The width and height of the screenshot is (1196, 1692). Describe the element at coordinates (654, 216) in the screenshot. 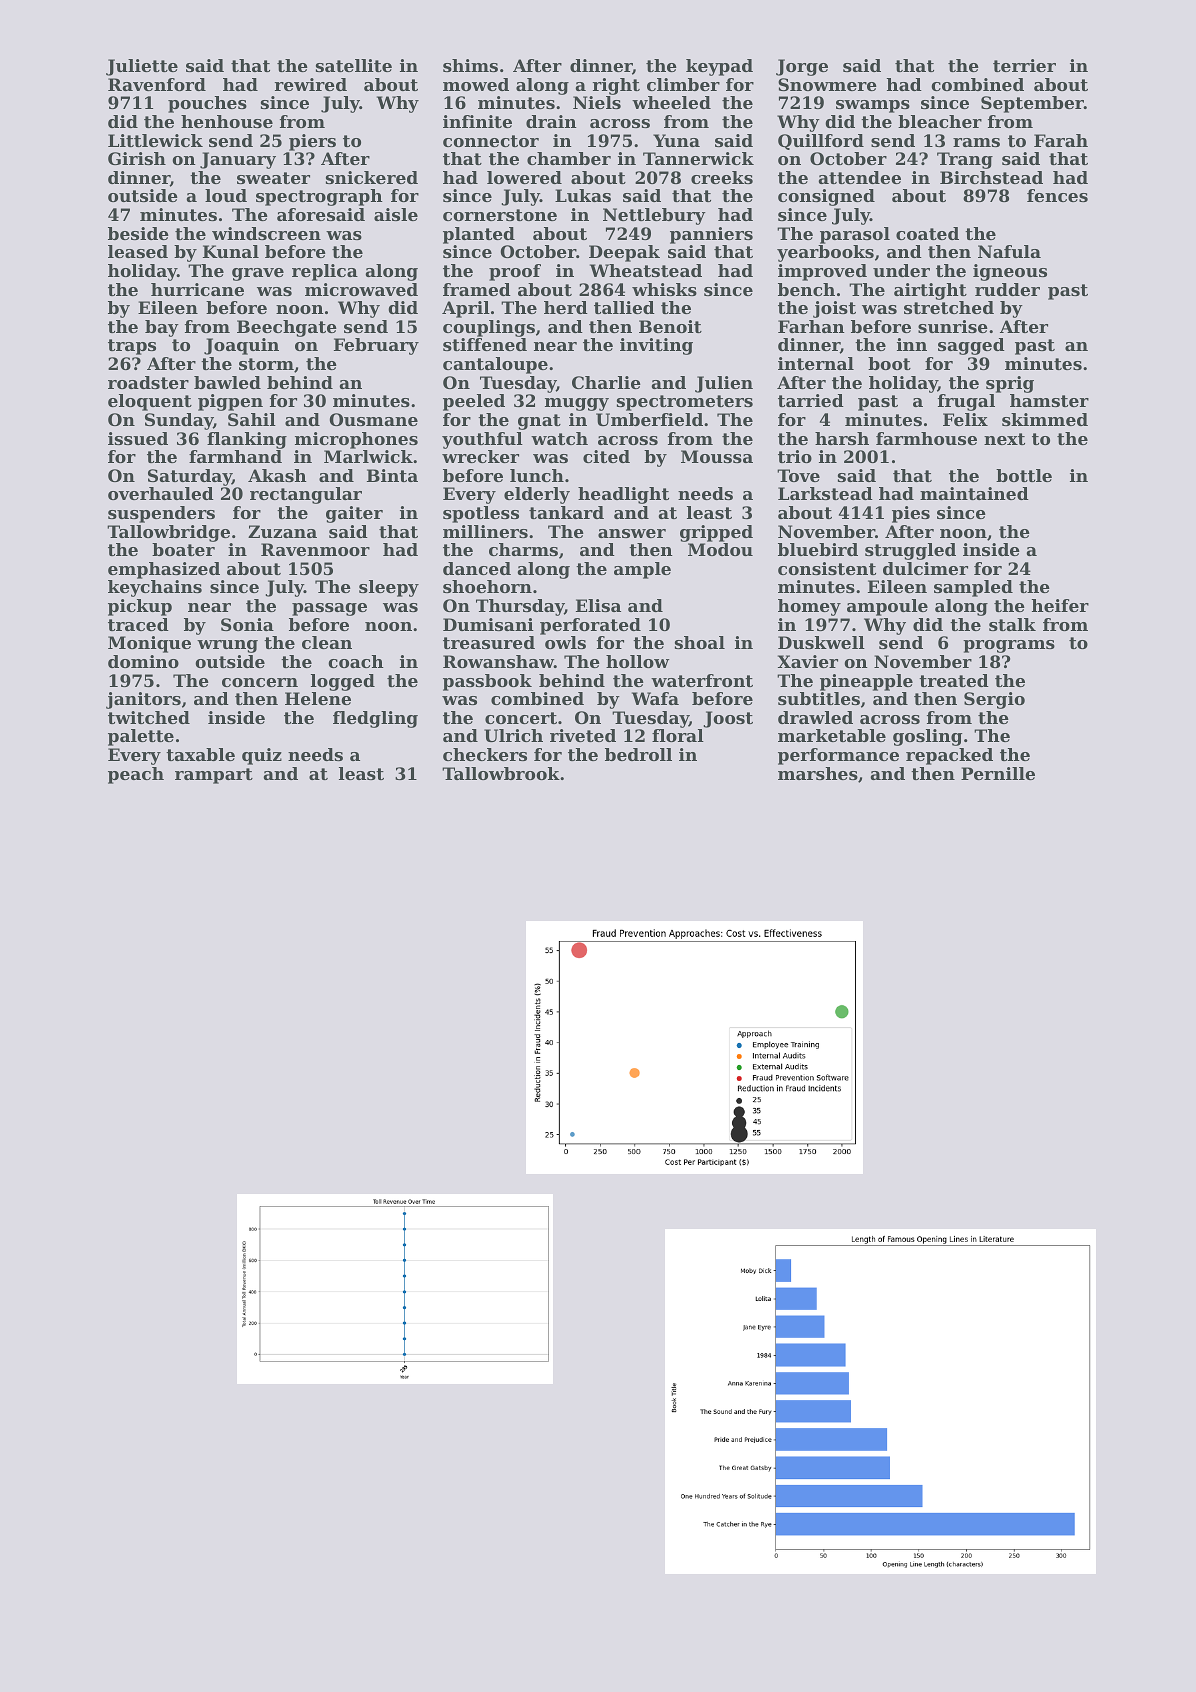

I see `Nettlebury` at that location.
